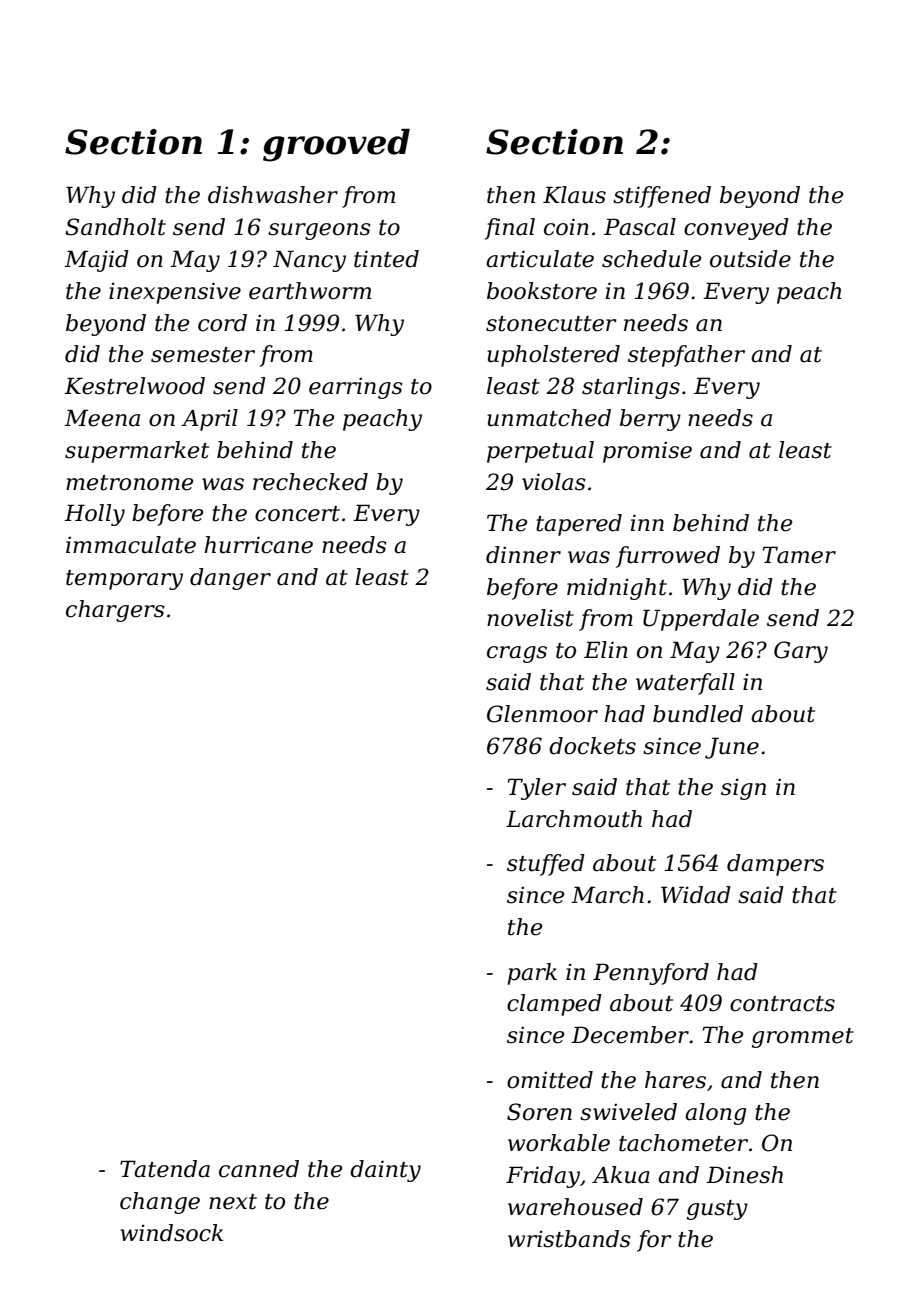 The height and width of the screenshot is (1314, 924). Describe the element at coordinates (336, 145) in the screenshot. I see `grooved` at that location.
